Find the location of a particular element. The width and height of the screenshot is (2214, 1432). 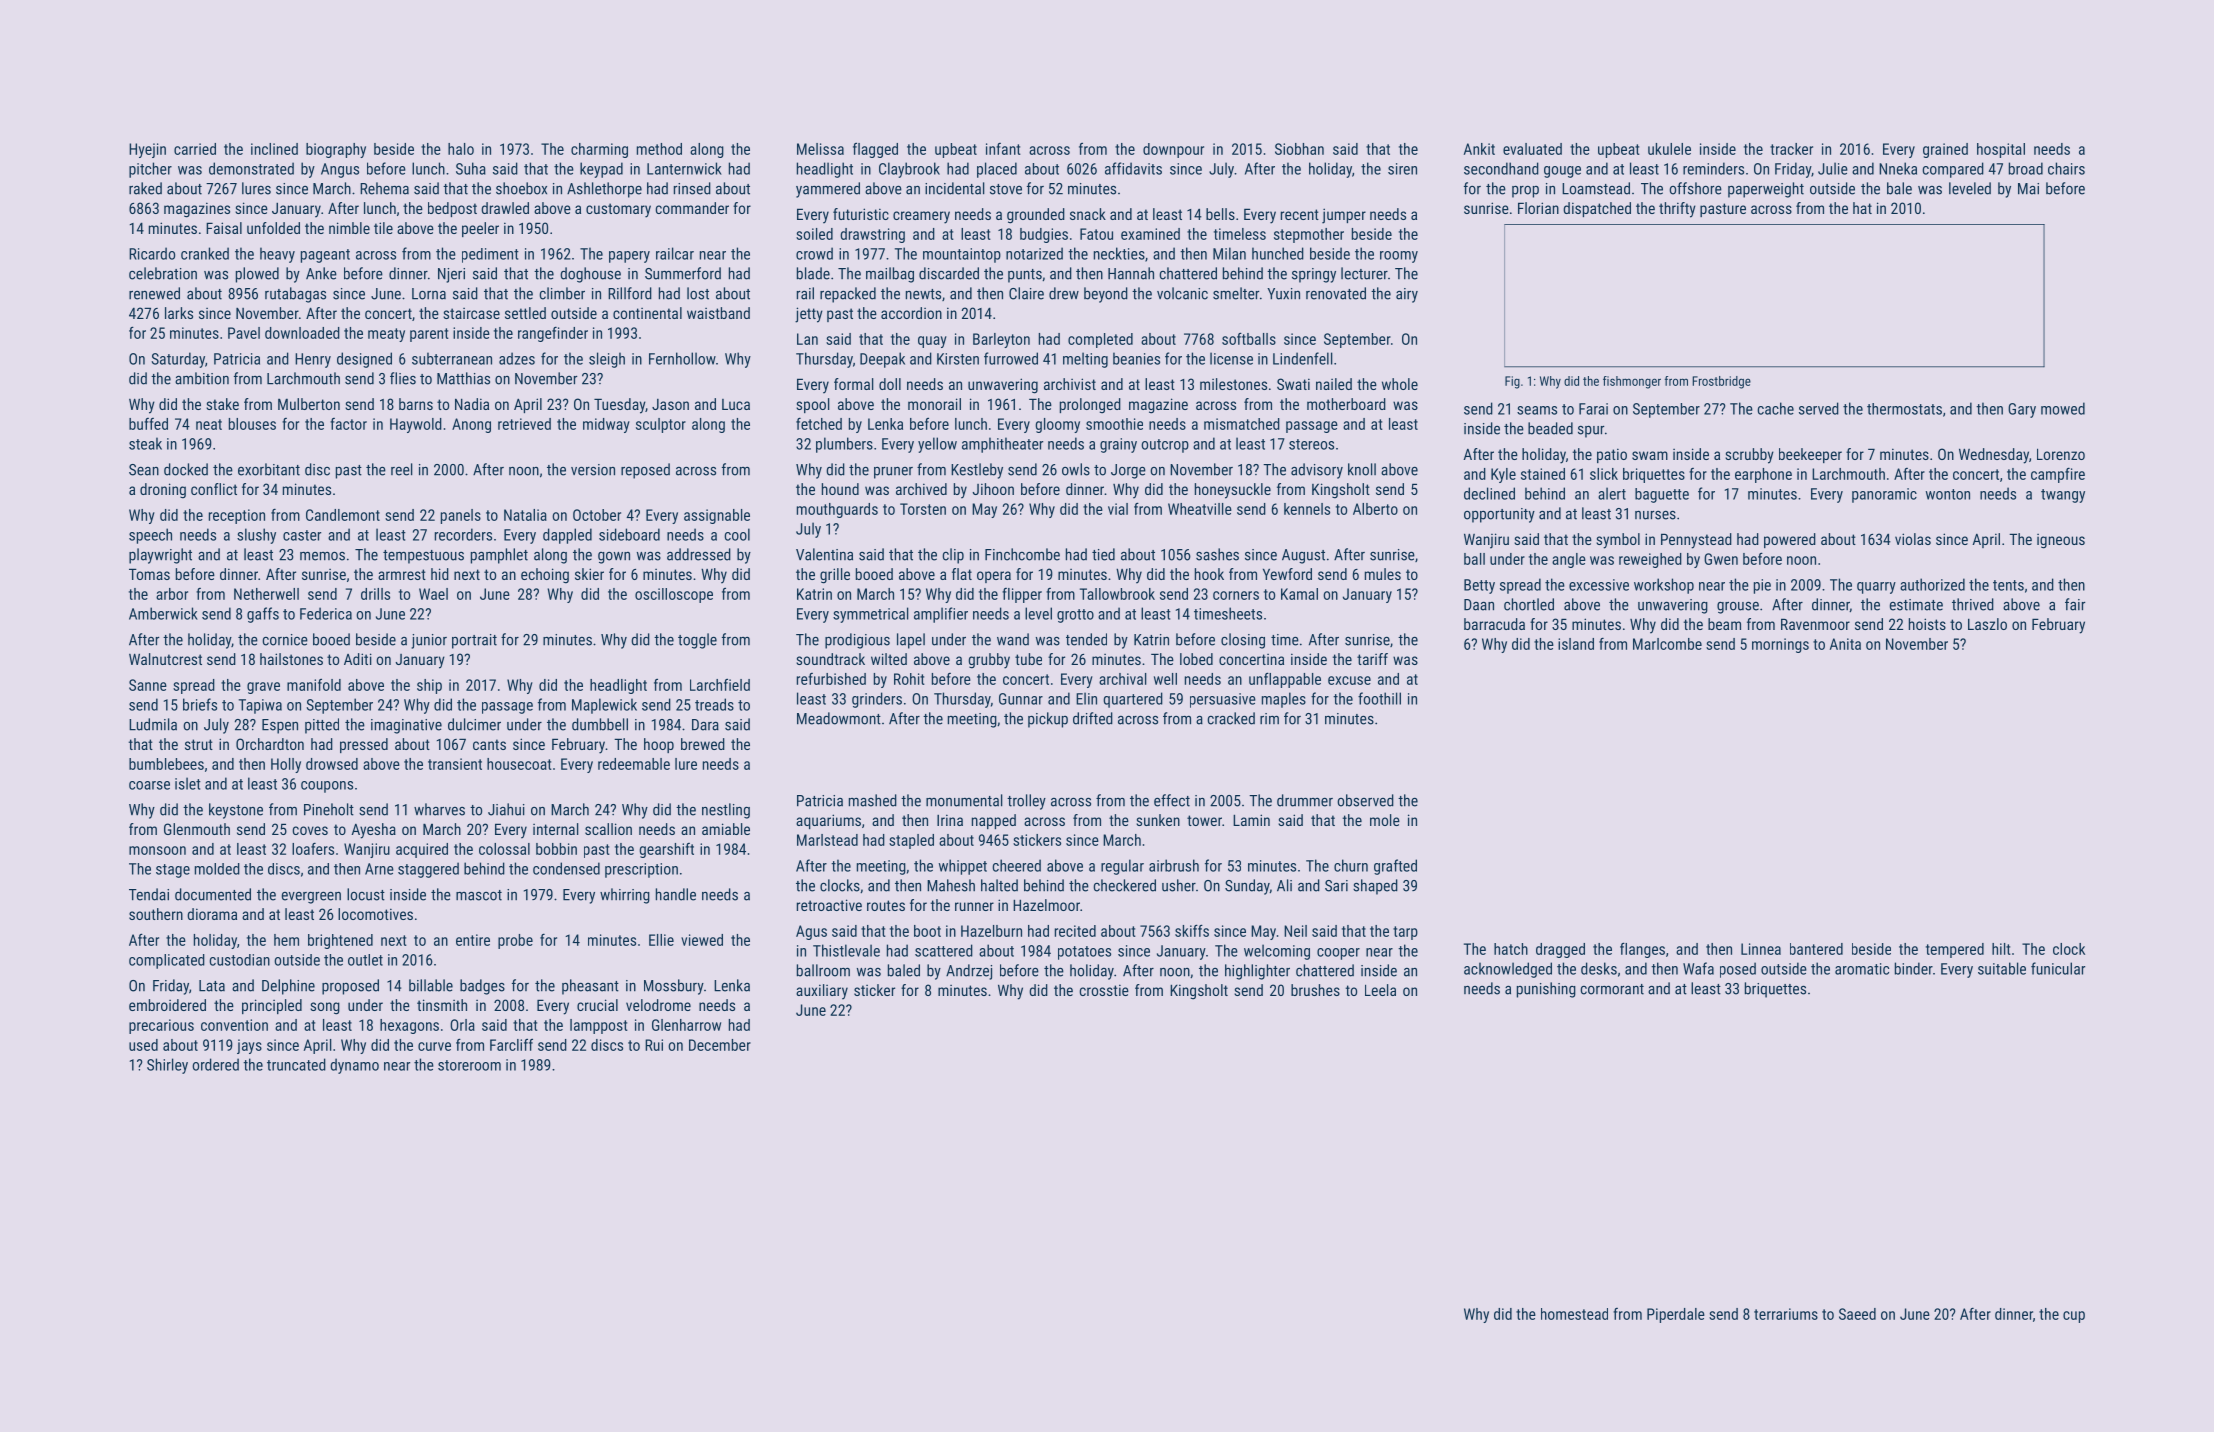

Melissa is located at coordinates (820, 149).
